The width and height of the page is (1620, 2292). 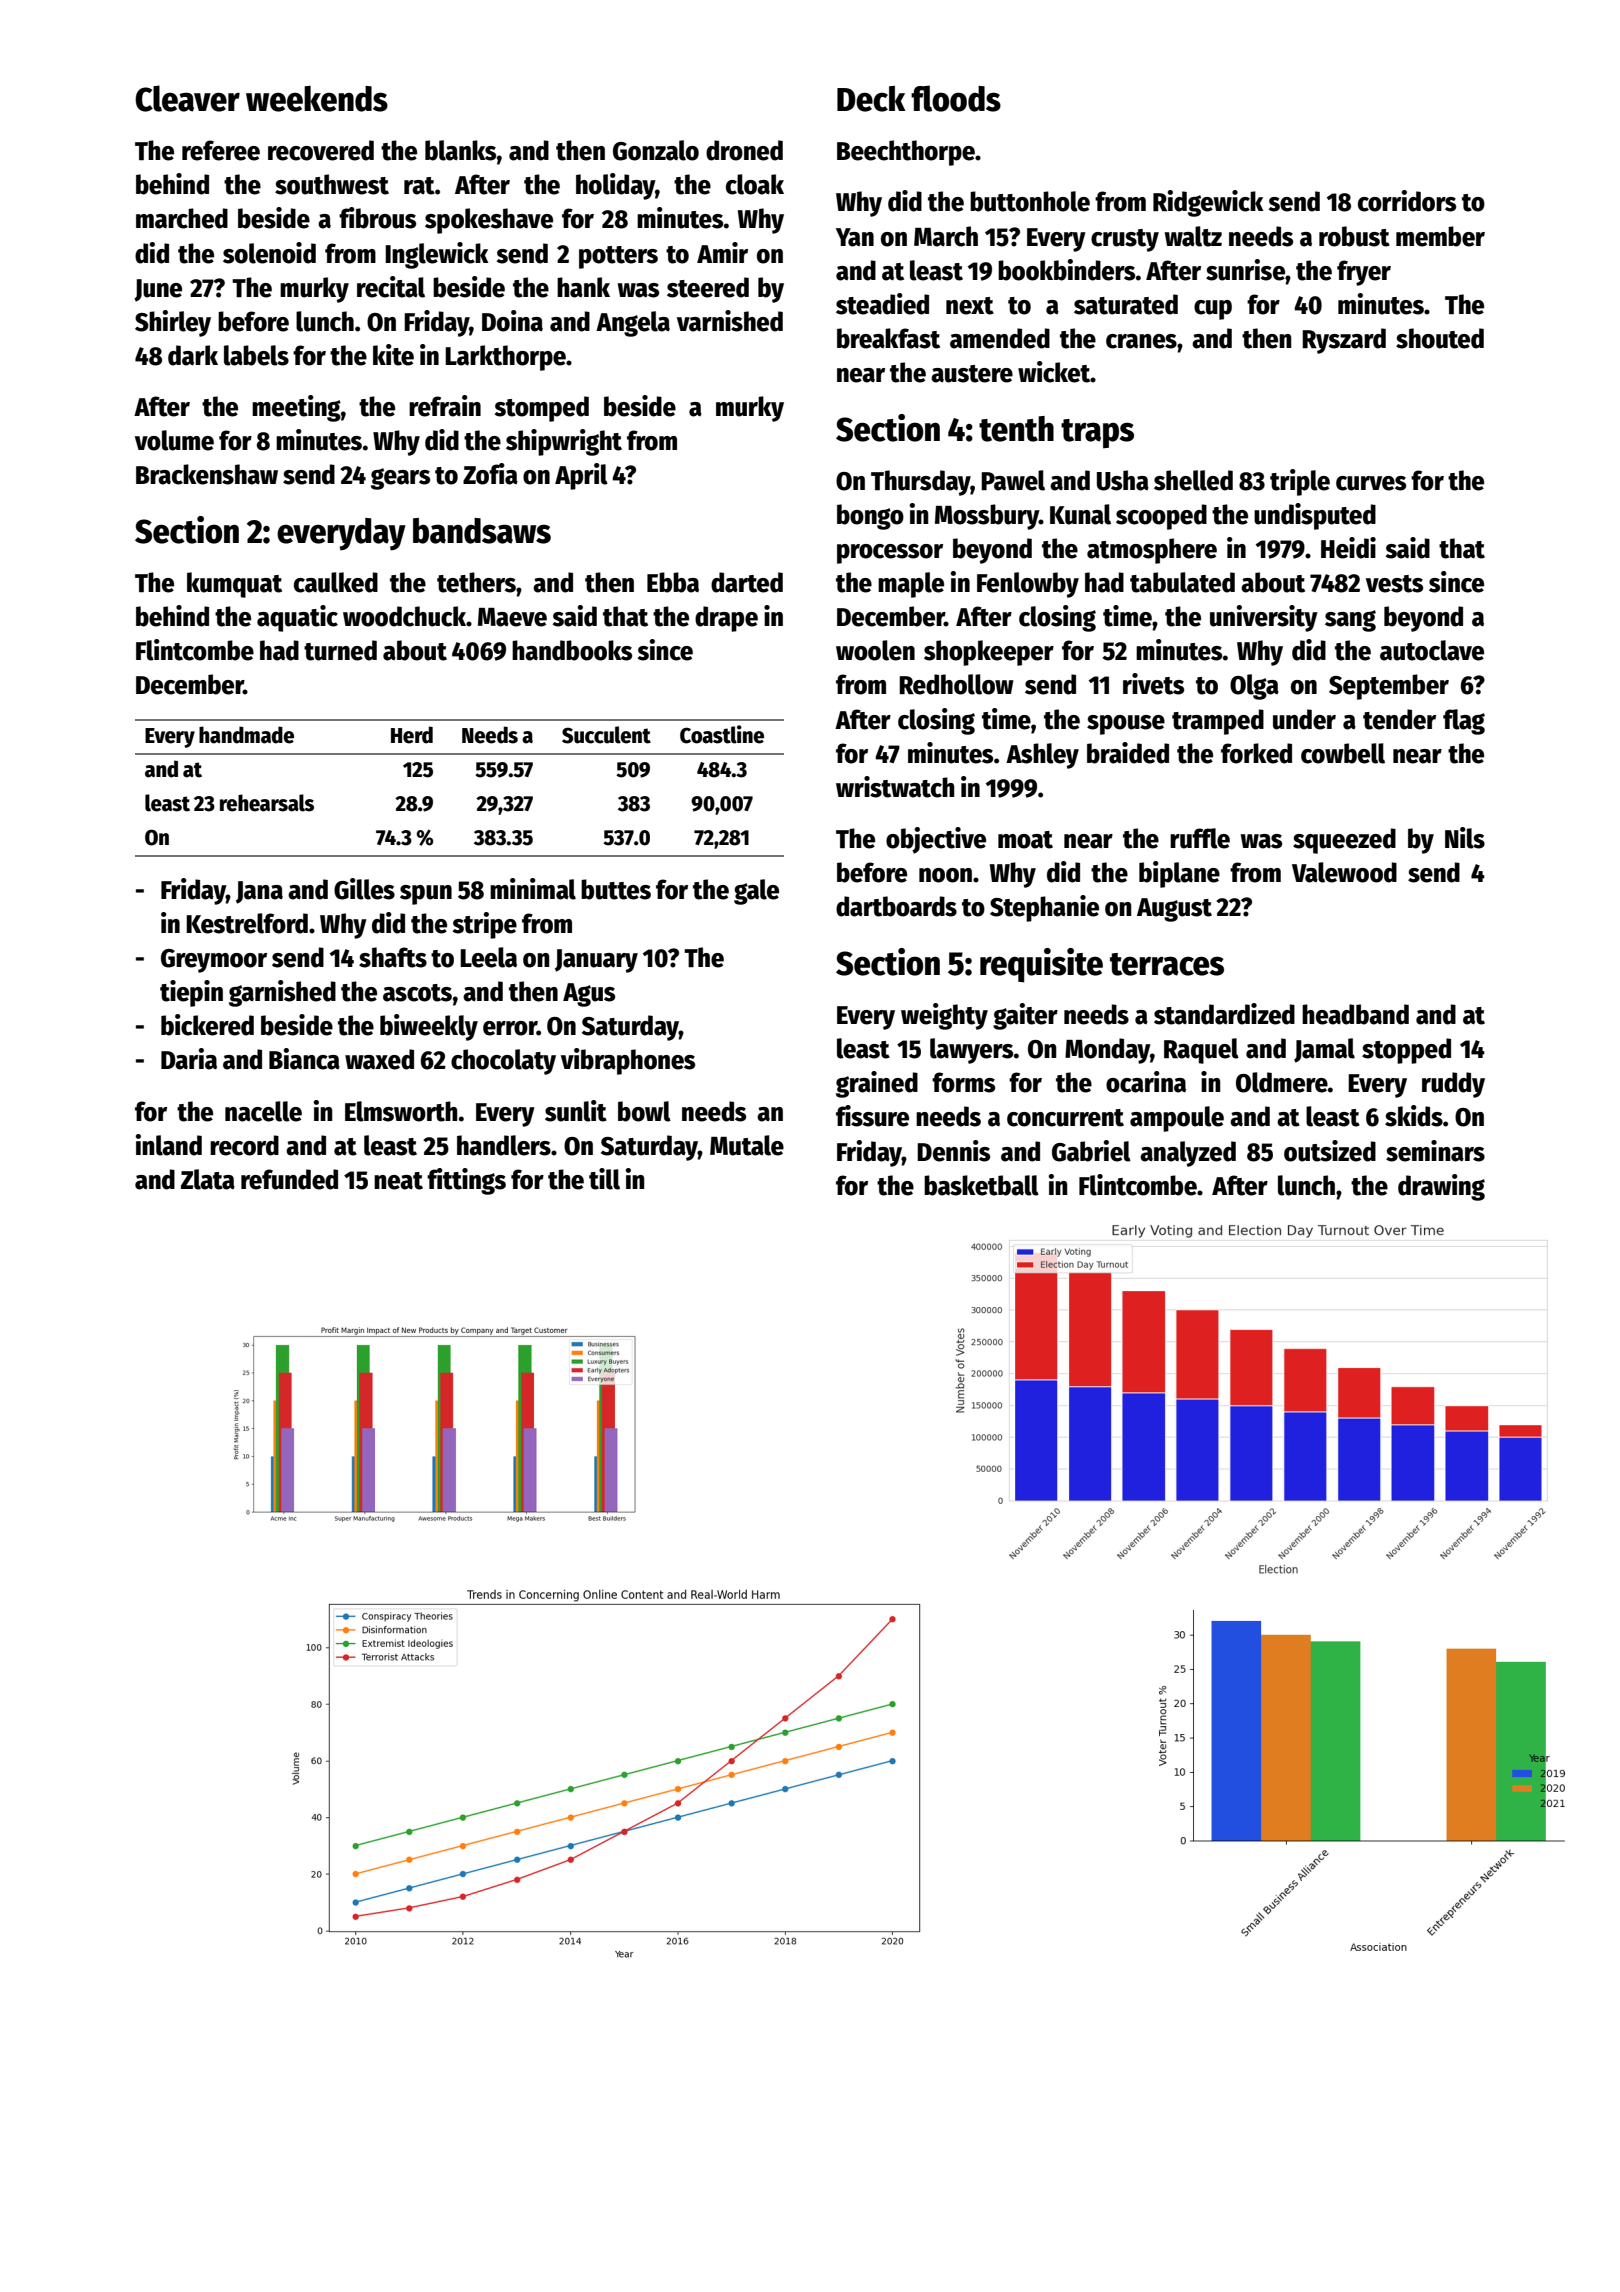 I want to click on weighty, so click(x=944, y=1016).
